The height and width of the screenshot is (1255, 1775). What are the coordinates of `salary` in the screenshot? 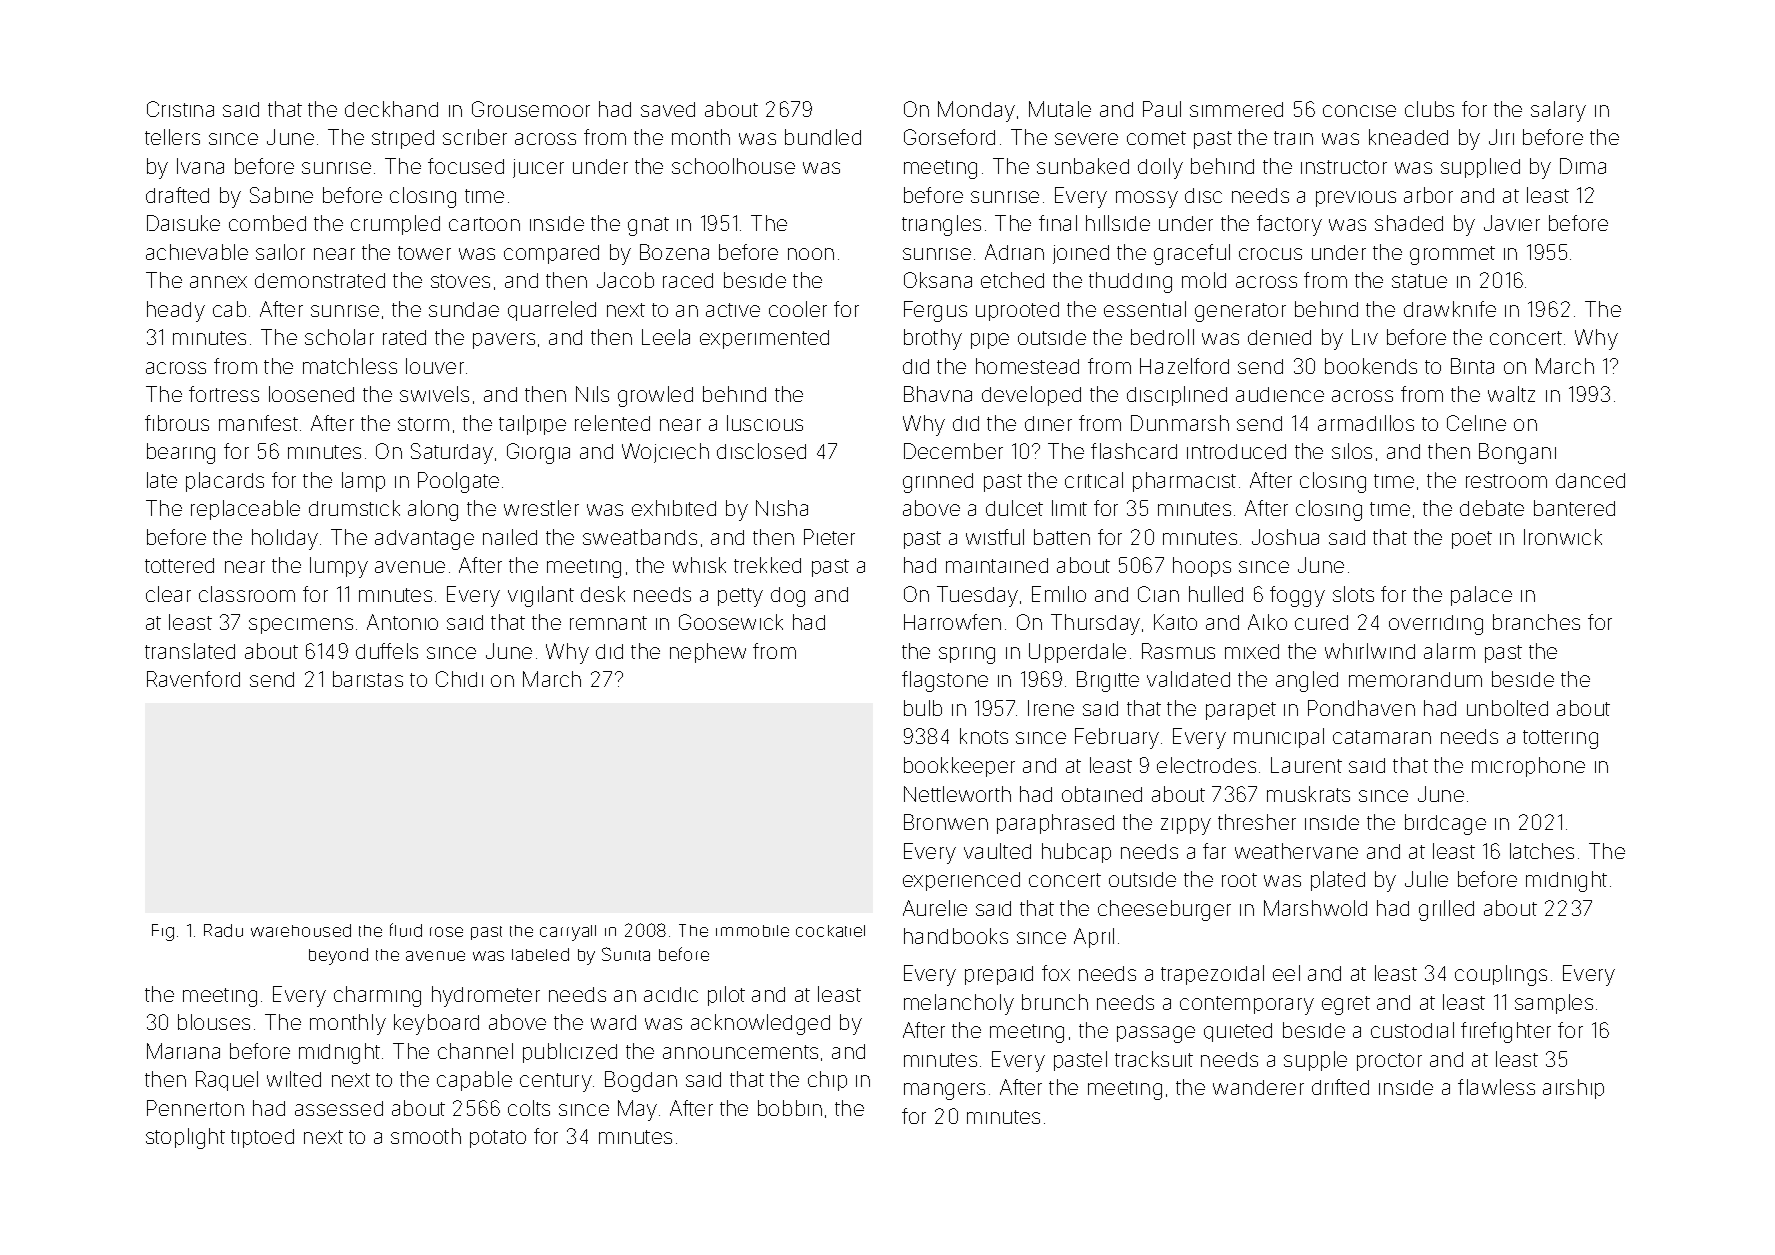 It's located at (1558, 111).
